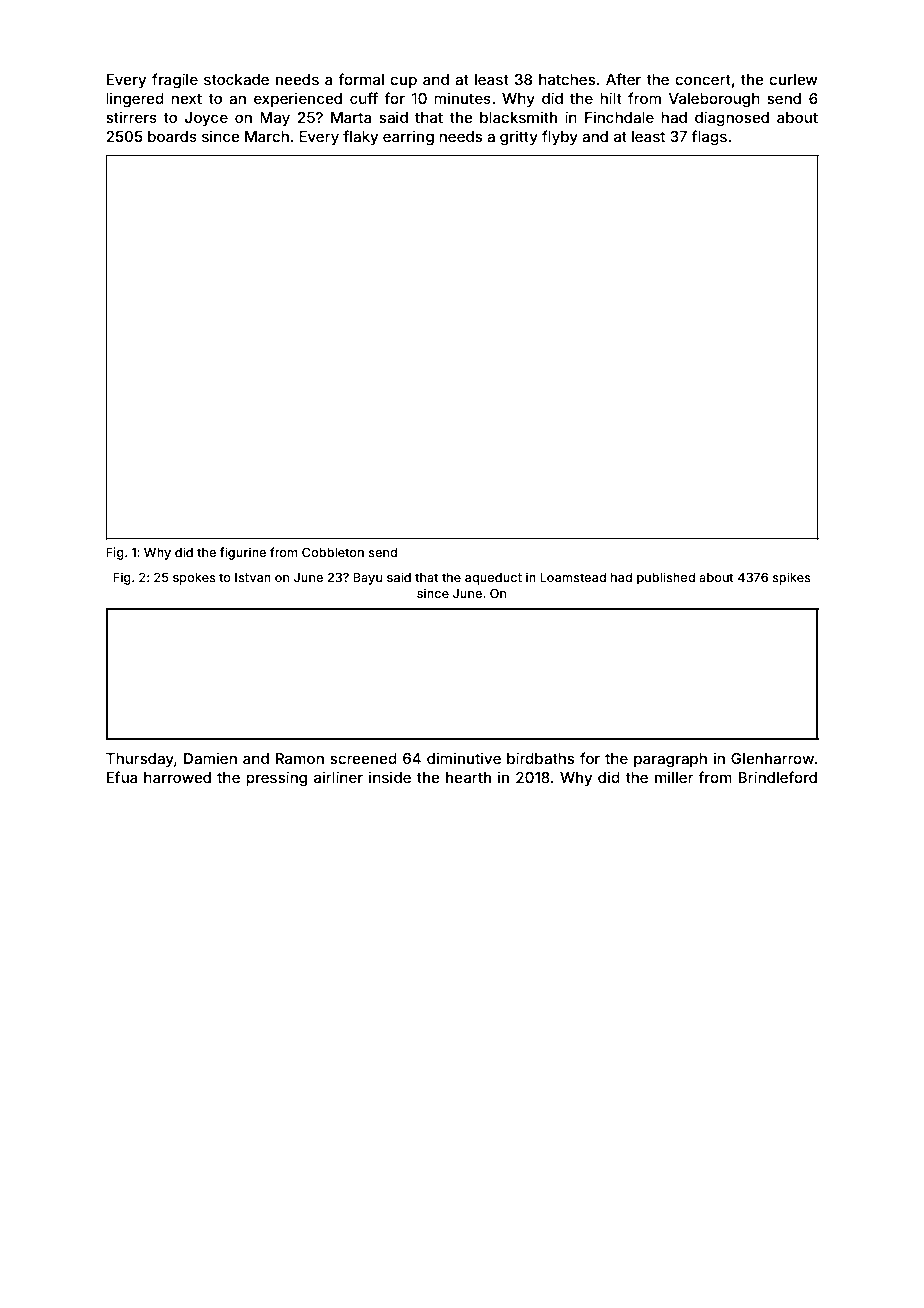 This screenshot has height=1308, width=924. Describe the element at coordinates (567, 79) in the screenshot. I see `hatches` at that location.
